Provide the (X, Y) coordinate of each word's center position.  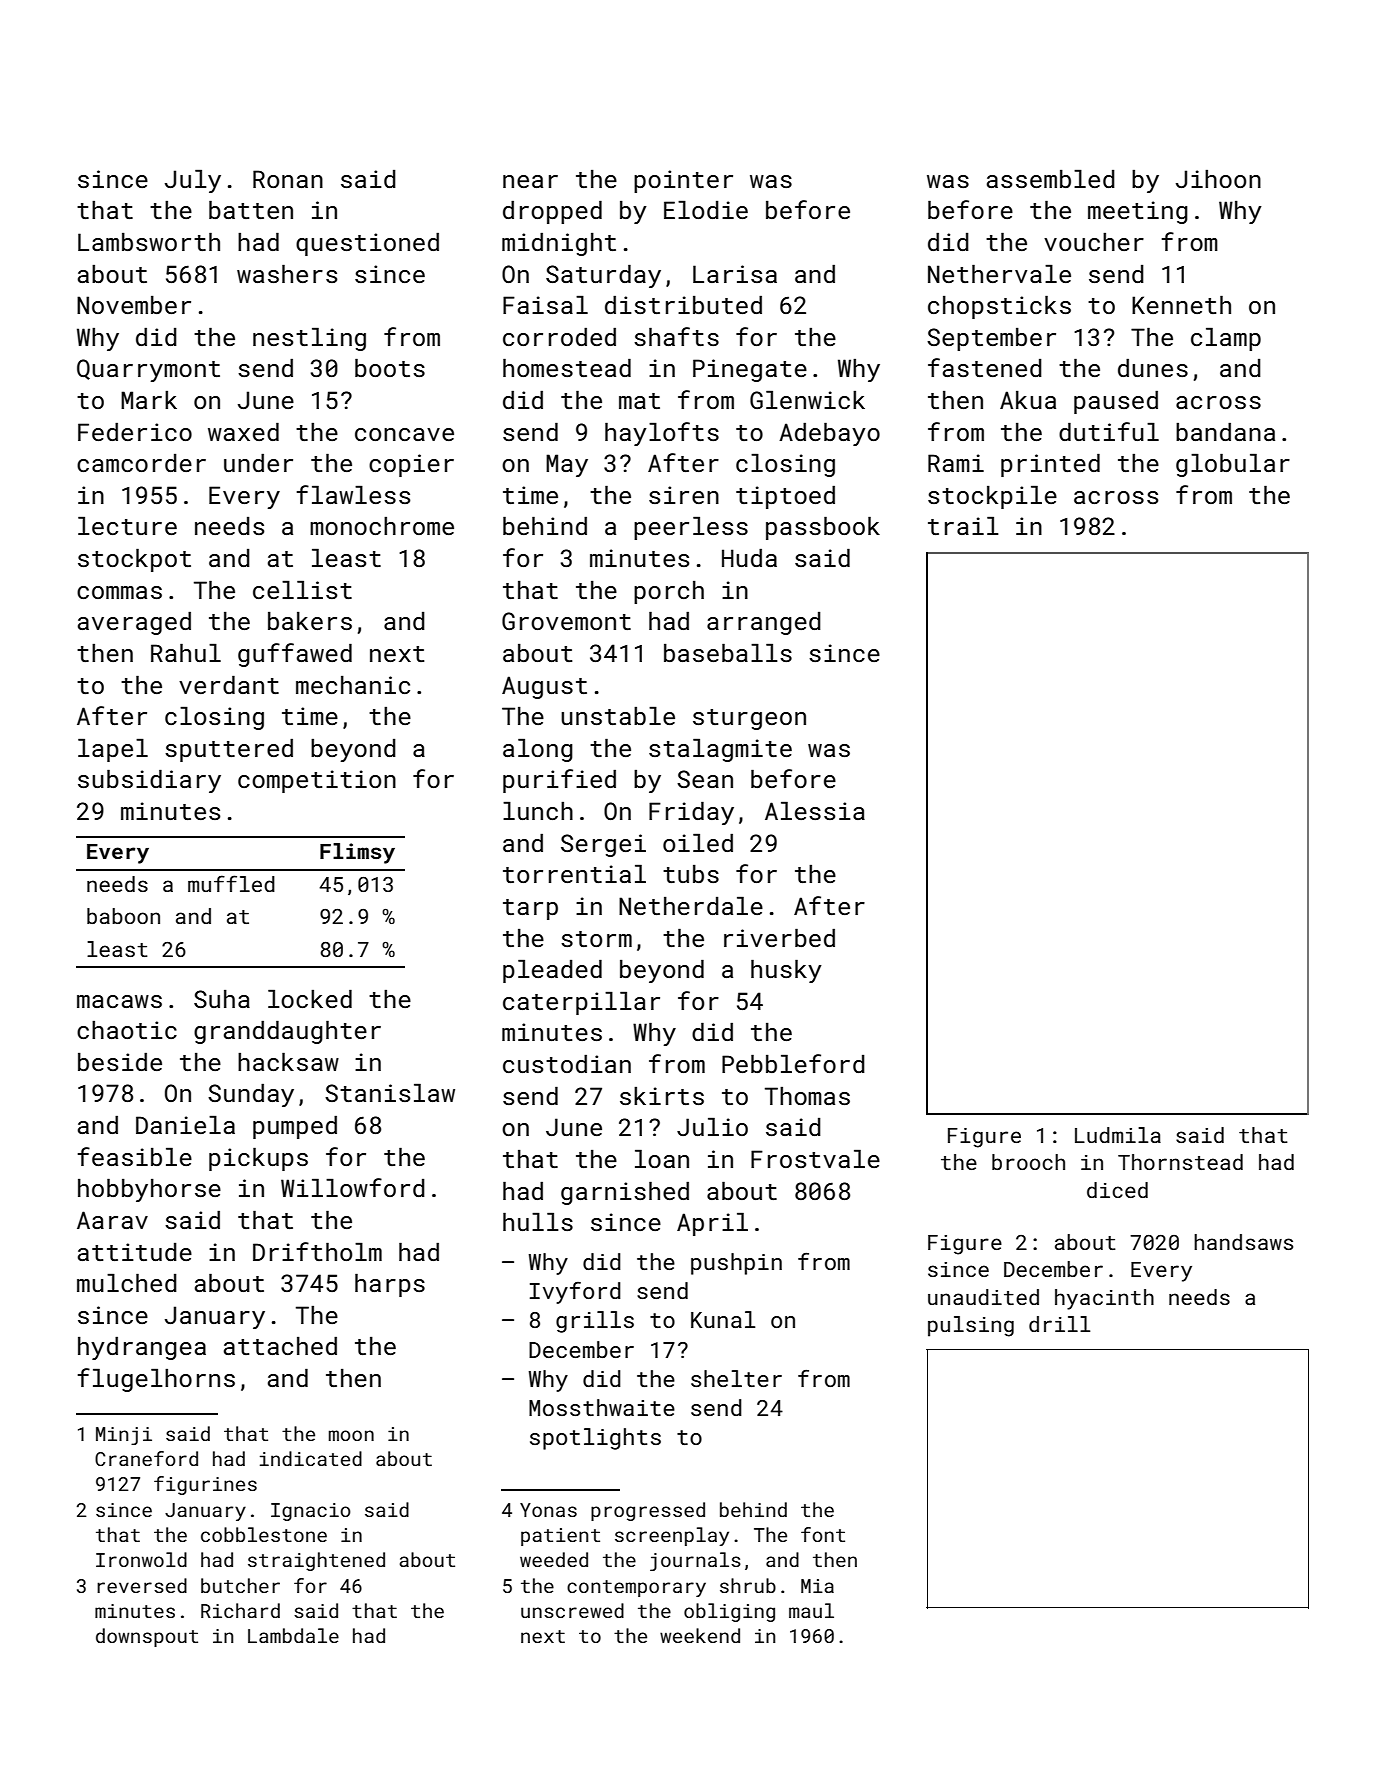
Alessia (815, 810)
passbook (823, 528)
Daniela (185, 1124)
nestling (309, 339)
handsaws (1243, 1242)
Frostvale (815, 1158)
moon (351, 1435)
